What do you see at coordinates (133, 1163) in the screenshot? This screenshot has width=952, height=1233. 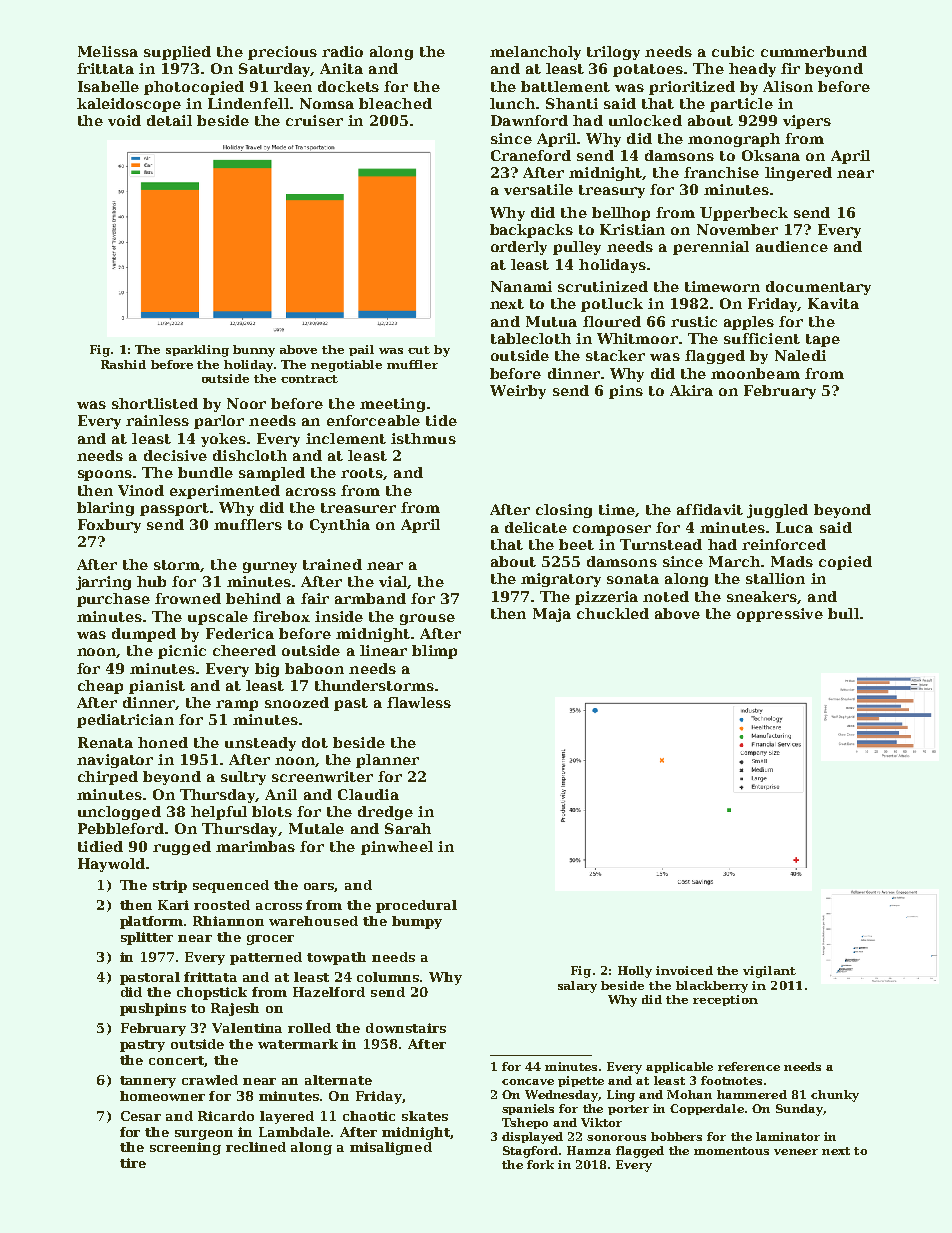 I see `tire` at bounding box center [133, 1163].
